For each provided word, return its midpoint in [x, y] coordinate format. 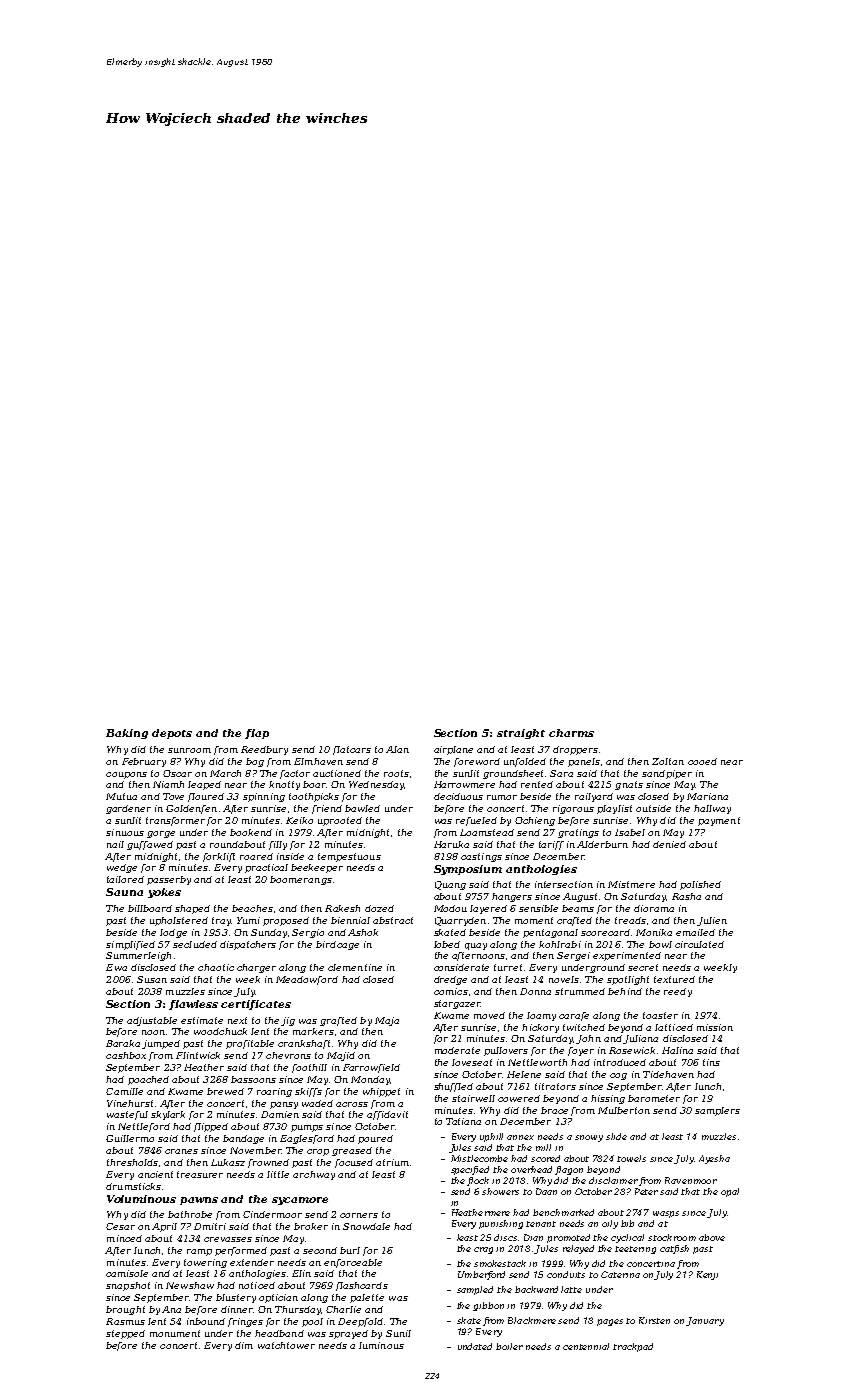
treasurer [200, 1174]
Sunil [398, 1333]
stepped [125, 1334]
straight [521, 734]
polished [700, 885]
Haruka [451, 844]
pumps [307, 1128]
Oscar [177, 773]
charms [571, 733]
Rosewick [632, 1050]
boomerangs [301, 880]
